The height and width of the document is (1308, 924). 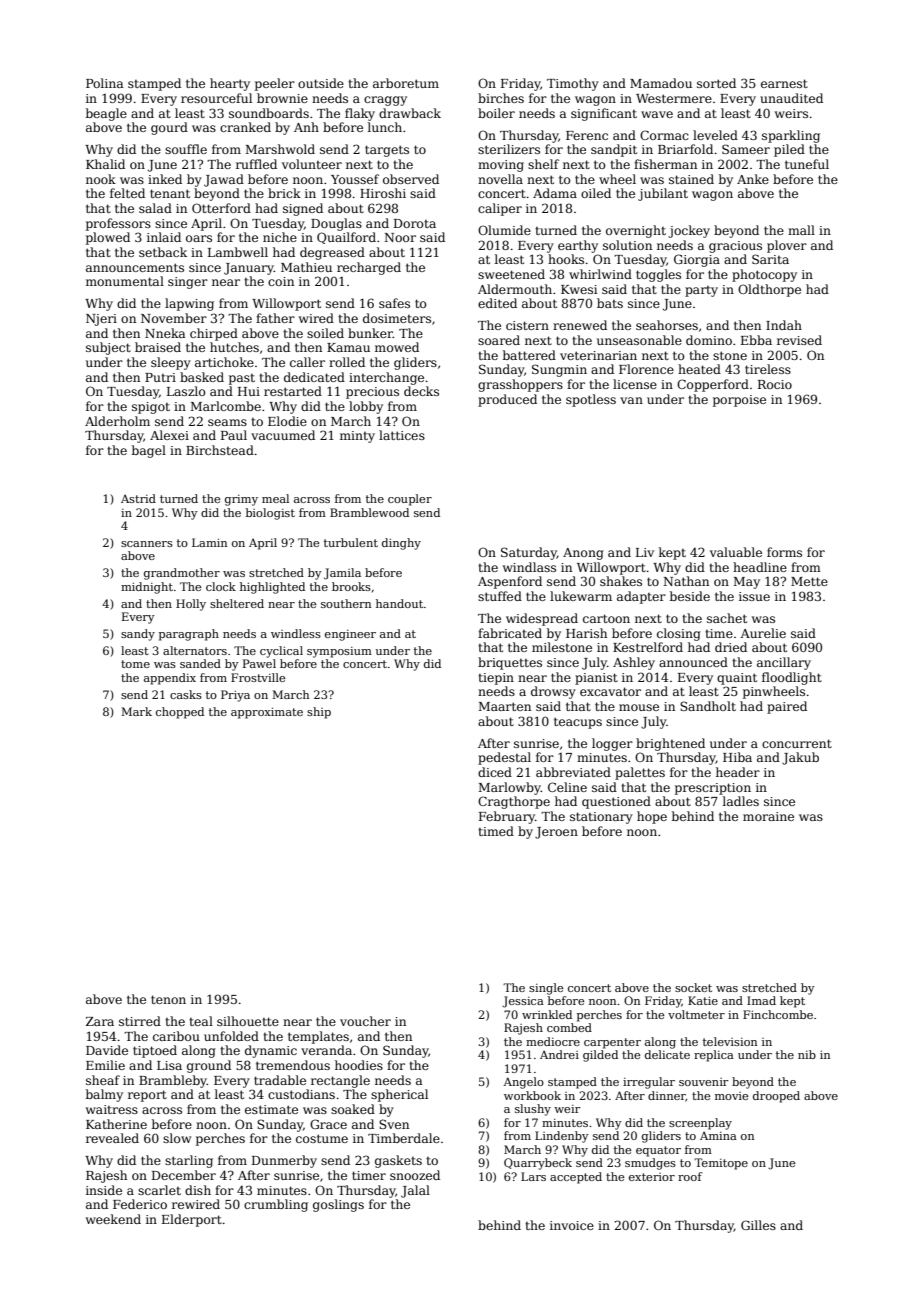 I want to click on Sven, so click(x=394, y=1124).
